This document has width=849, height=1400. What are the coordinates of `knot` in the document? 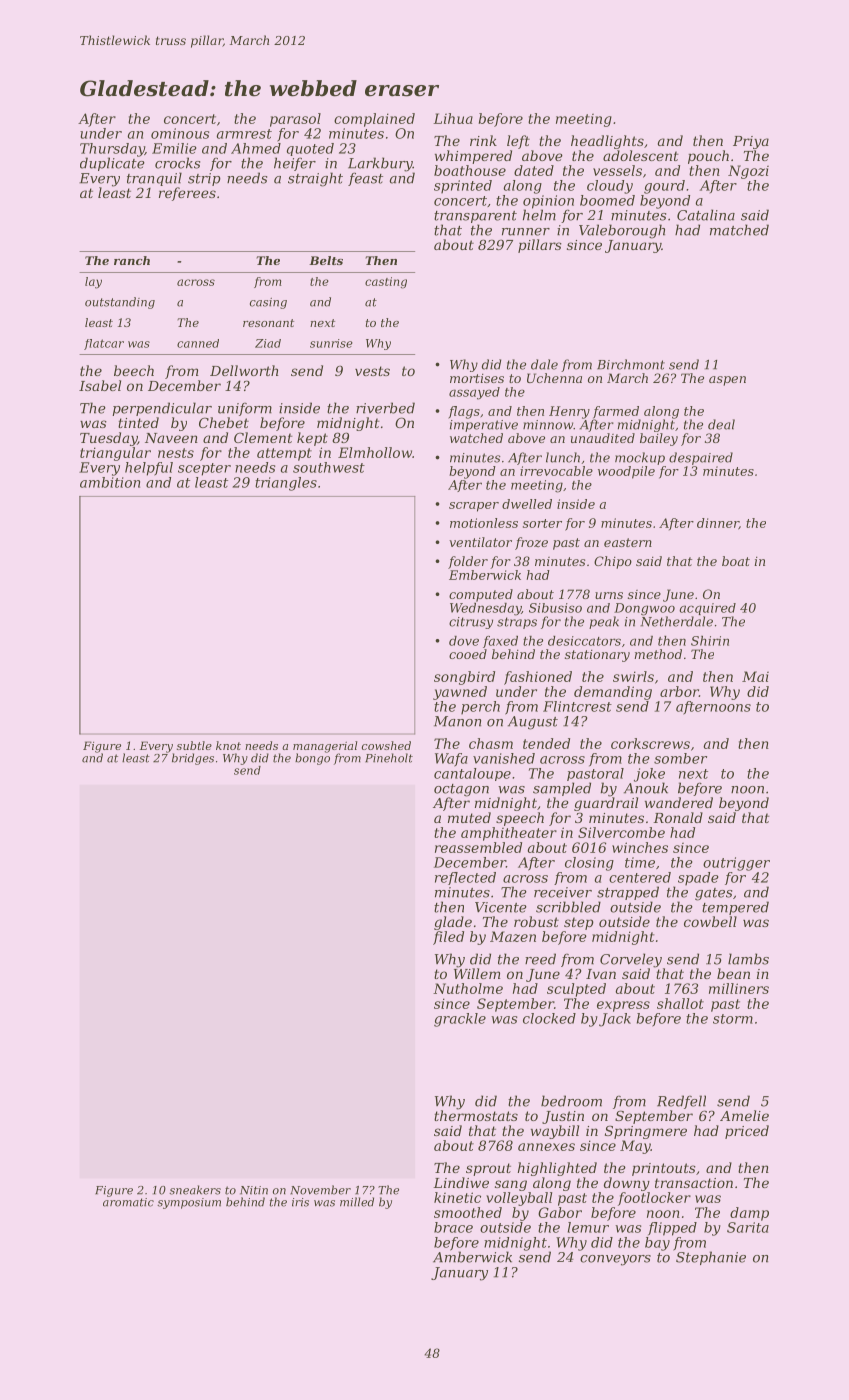 It's located at (228, 745).
